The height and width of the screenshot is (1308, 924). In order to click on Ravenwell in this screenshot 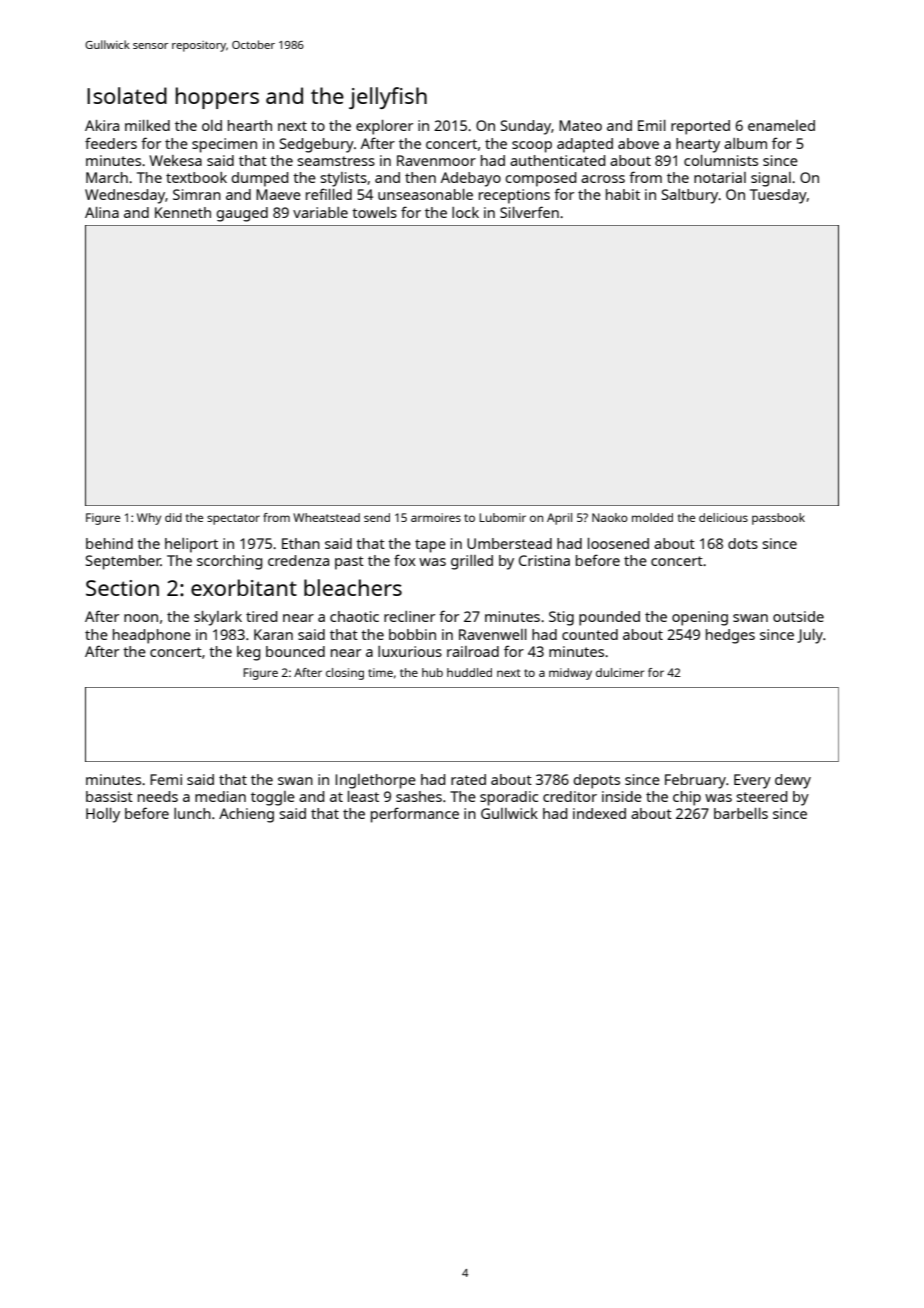, I will do `click(493, 634)`.
